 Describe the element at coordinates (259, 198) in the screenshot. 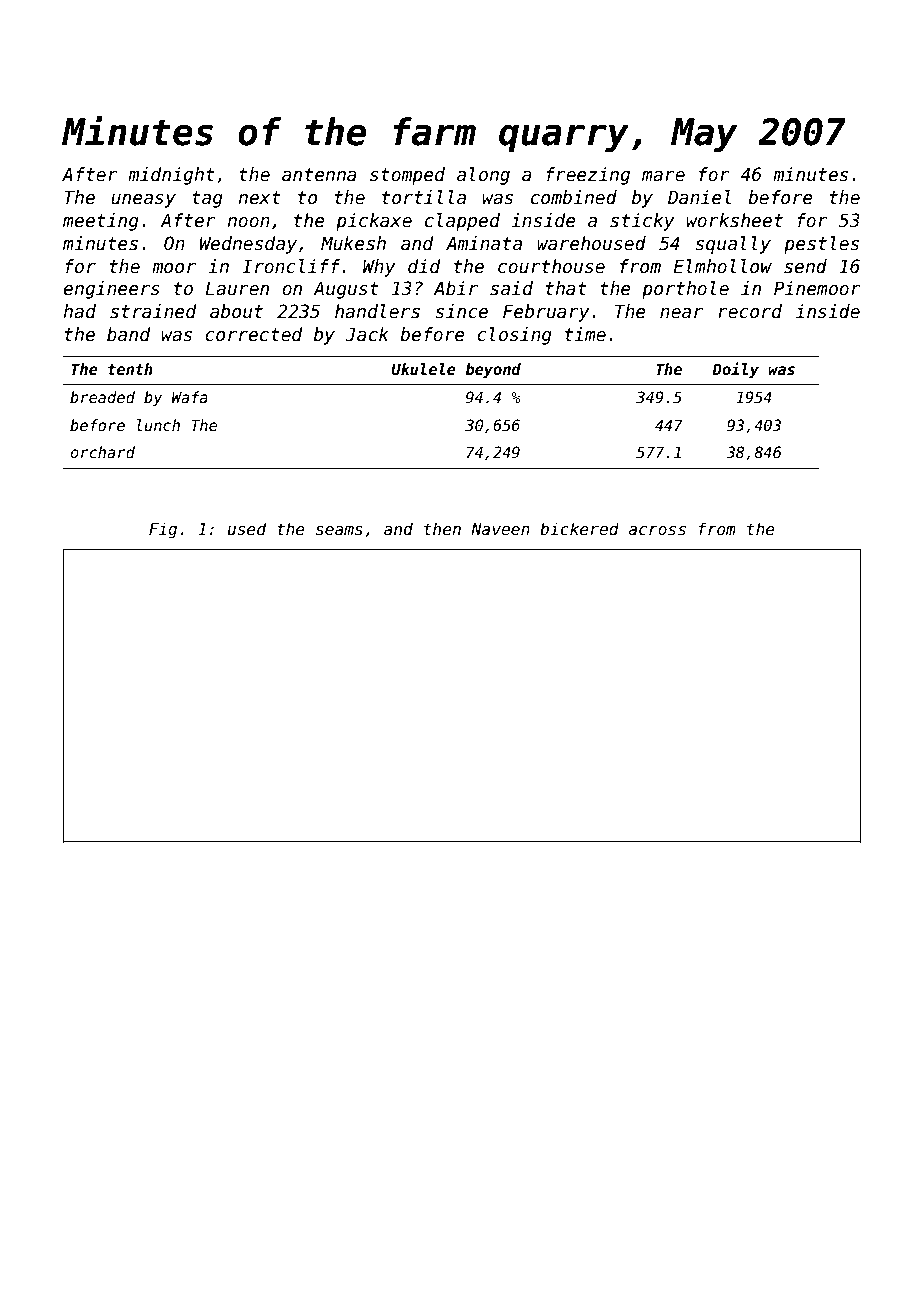

I see `next` at that location.
